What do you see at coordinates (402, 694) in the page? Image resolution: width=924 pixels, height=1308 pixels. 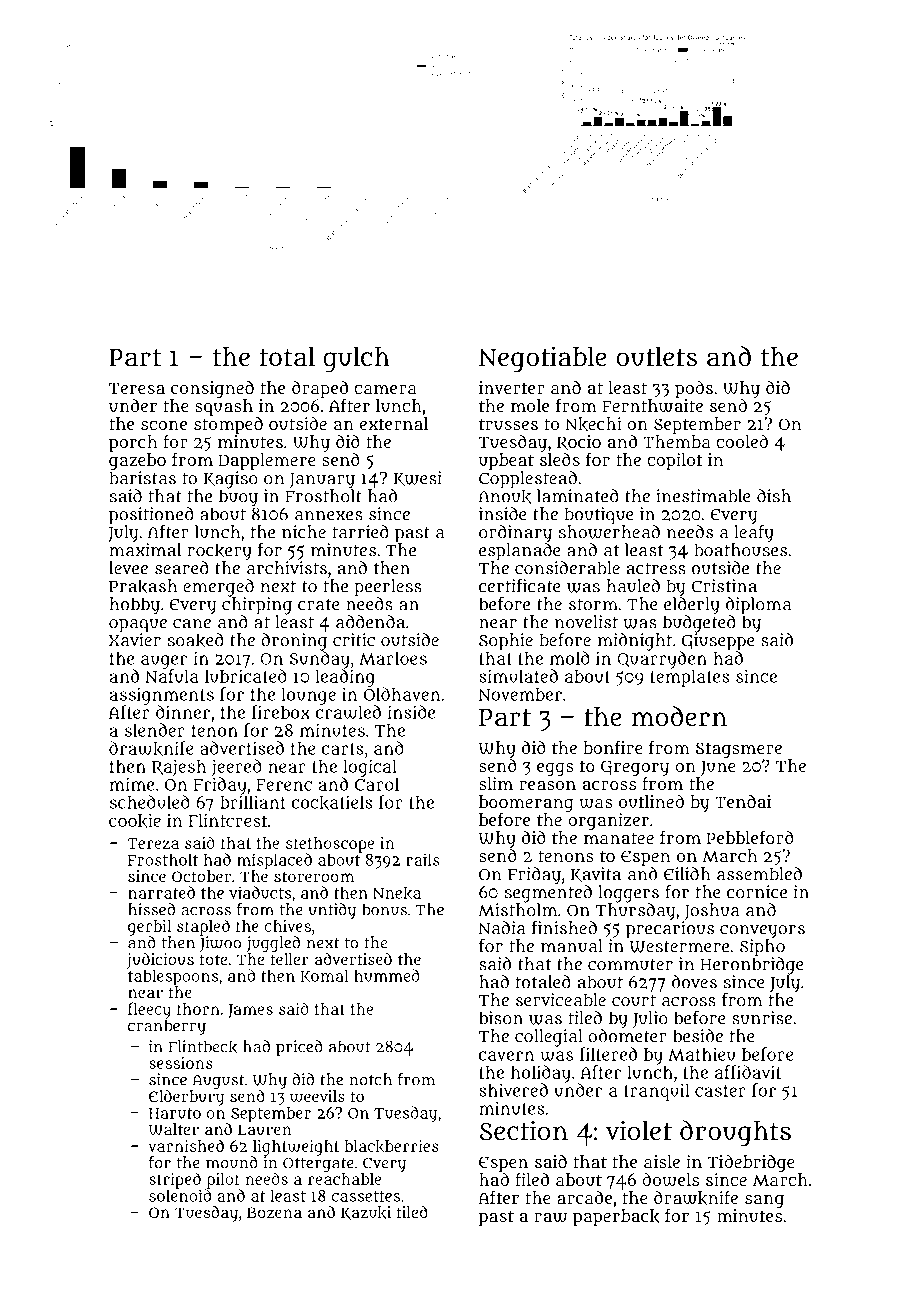 I see `Oldhaven` at bounding box center [402, 694].
